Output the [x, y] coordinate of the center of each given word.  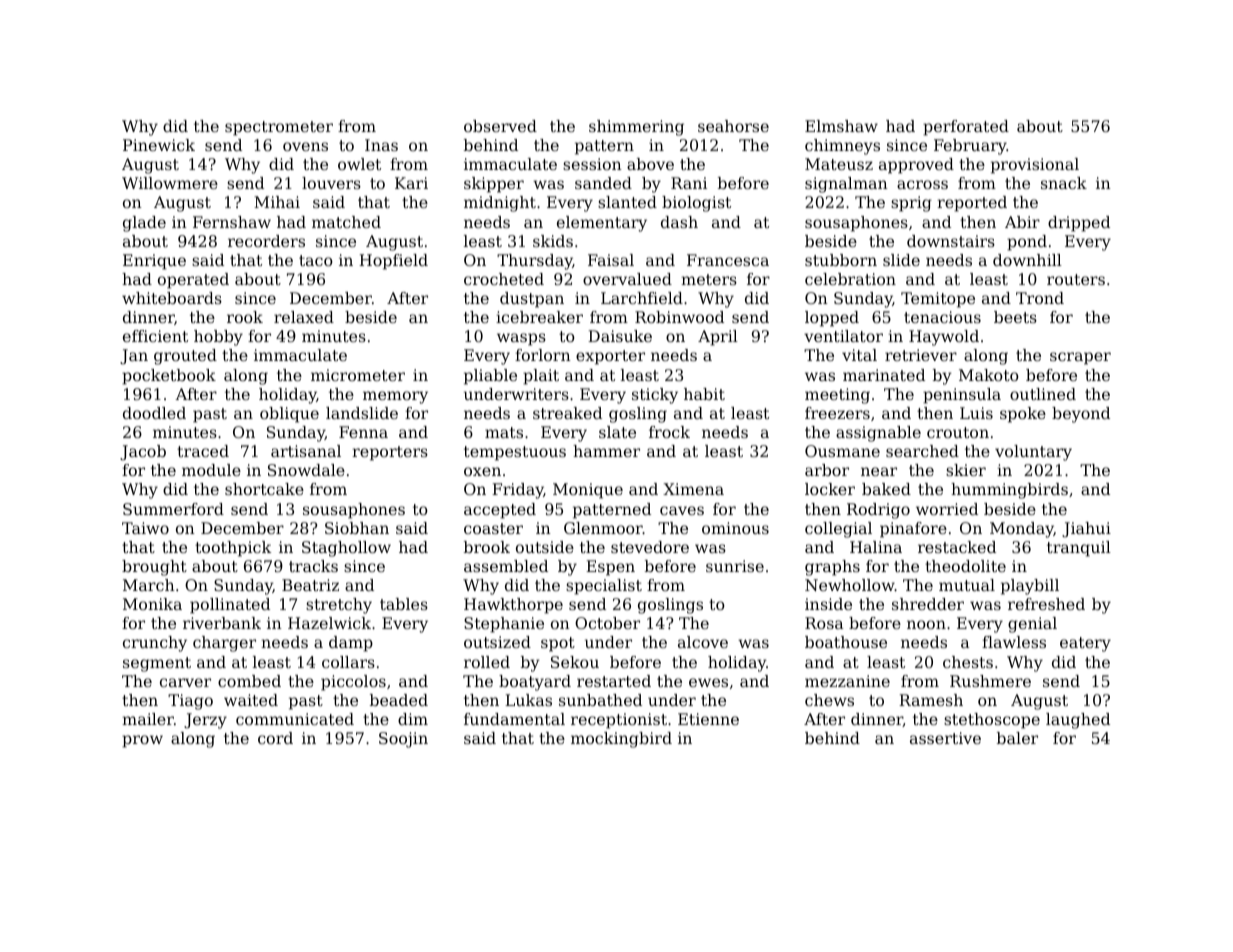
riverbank [222, 623]
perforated [966, 128]
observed [500, 126]
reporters [390, 453]
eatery [1085, 644]
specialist [604, 587]
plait [541, 377]
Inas [381, 145]
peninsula [962, 396]
